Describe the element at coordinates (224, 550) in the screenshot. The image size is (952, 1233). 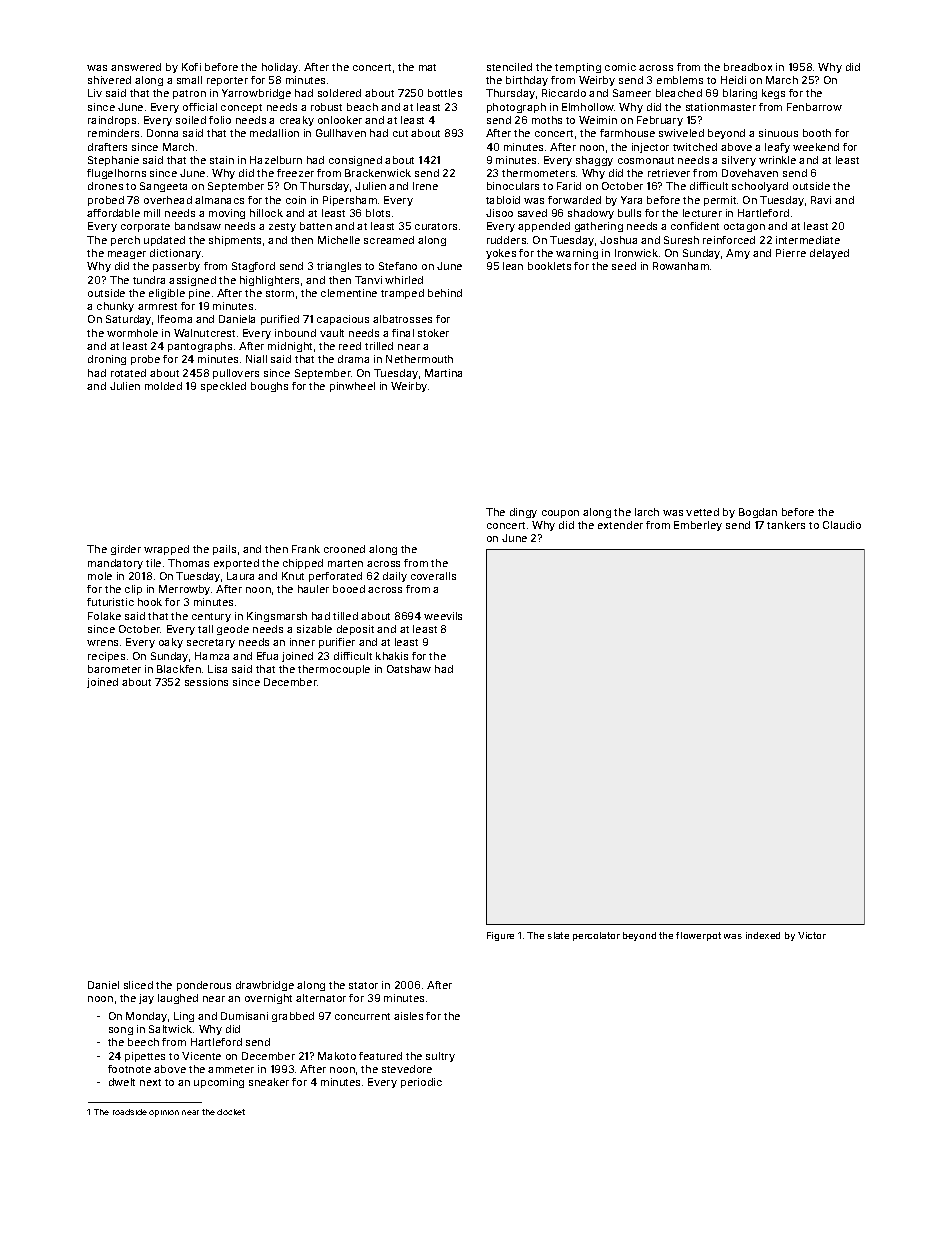
I see `pails` at that location.
